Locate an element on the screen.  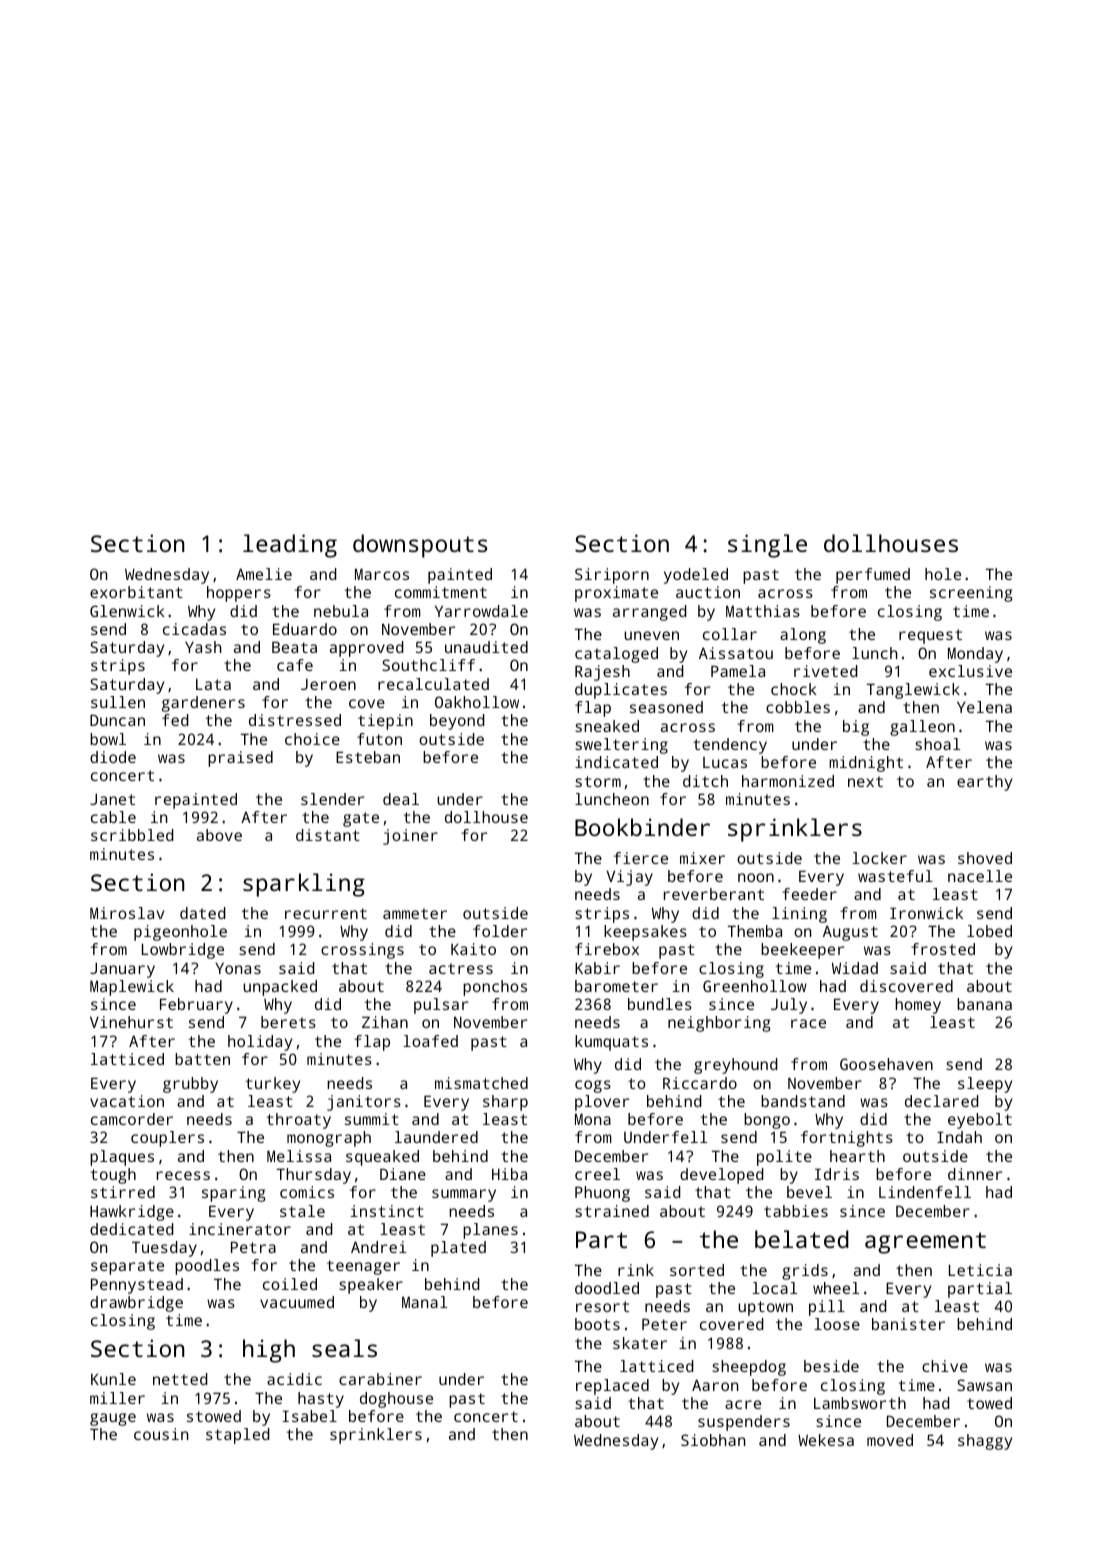
screening is located at coordinates (971, 594).
